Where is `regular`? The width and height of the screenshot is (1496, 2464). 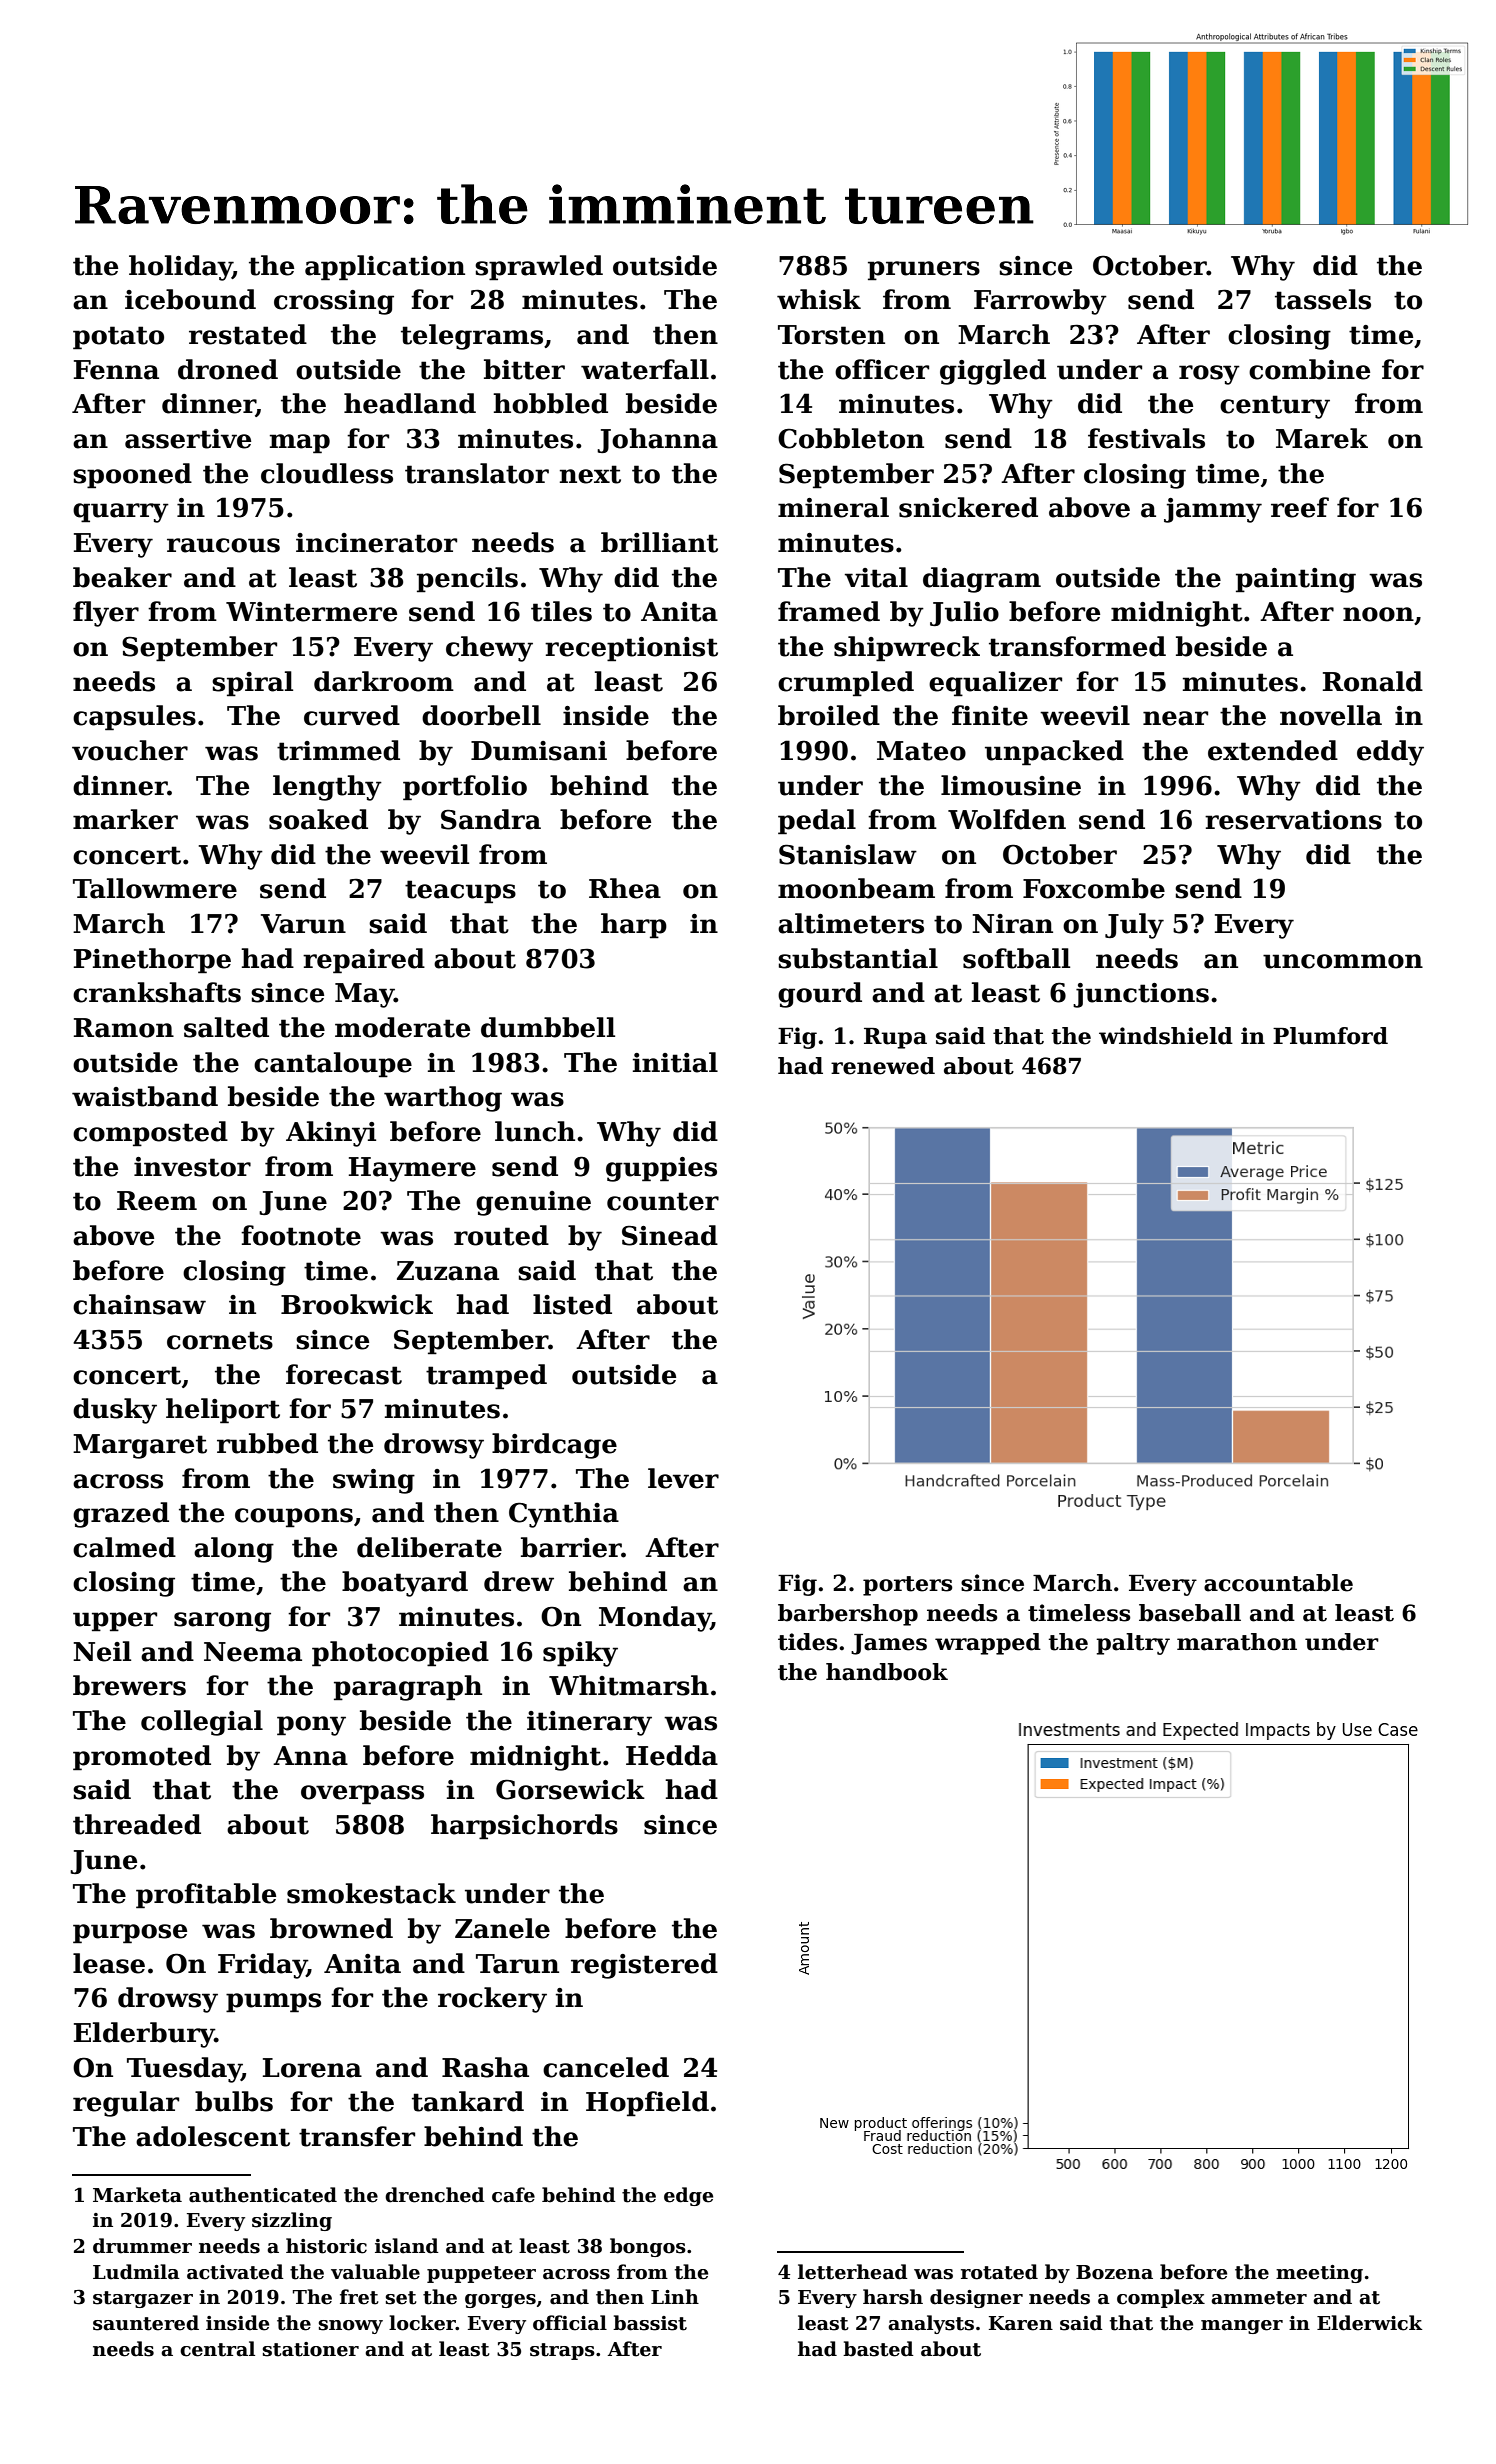
regular is located at coordinates (126, 2104).
